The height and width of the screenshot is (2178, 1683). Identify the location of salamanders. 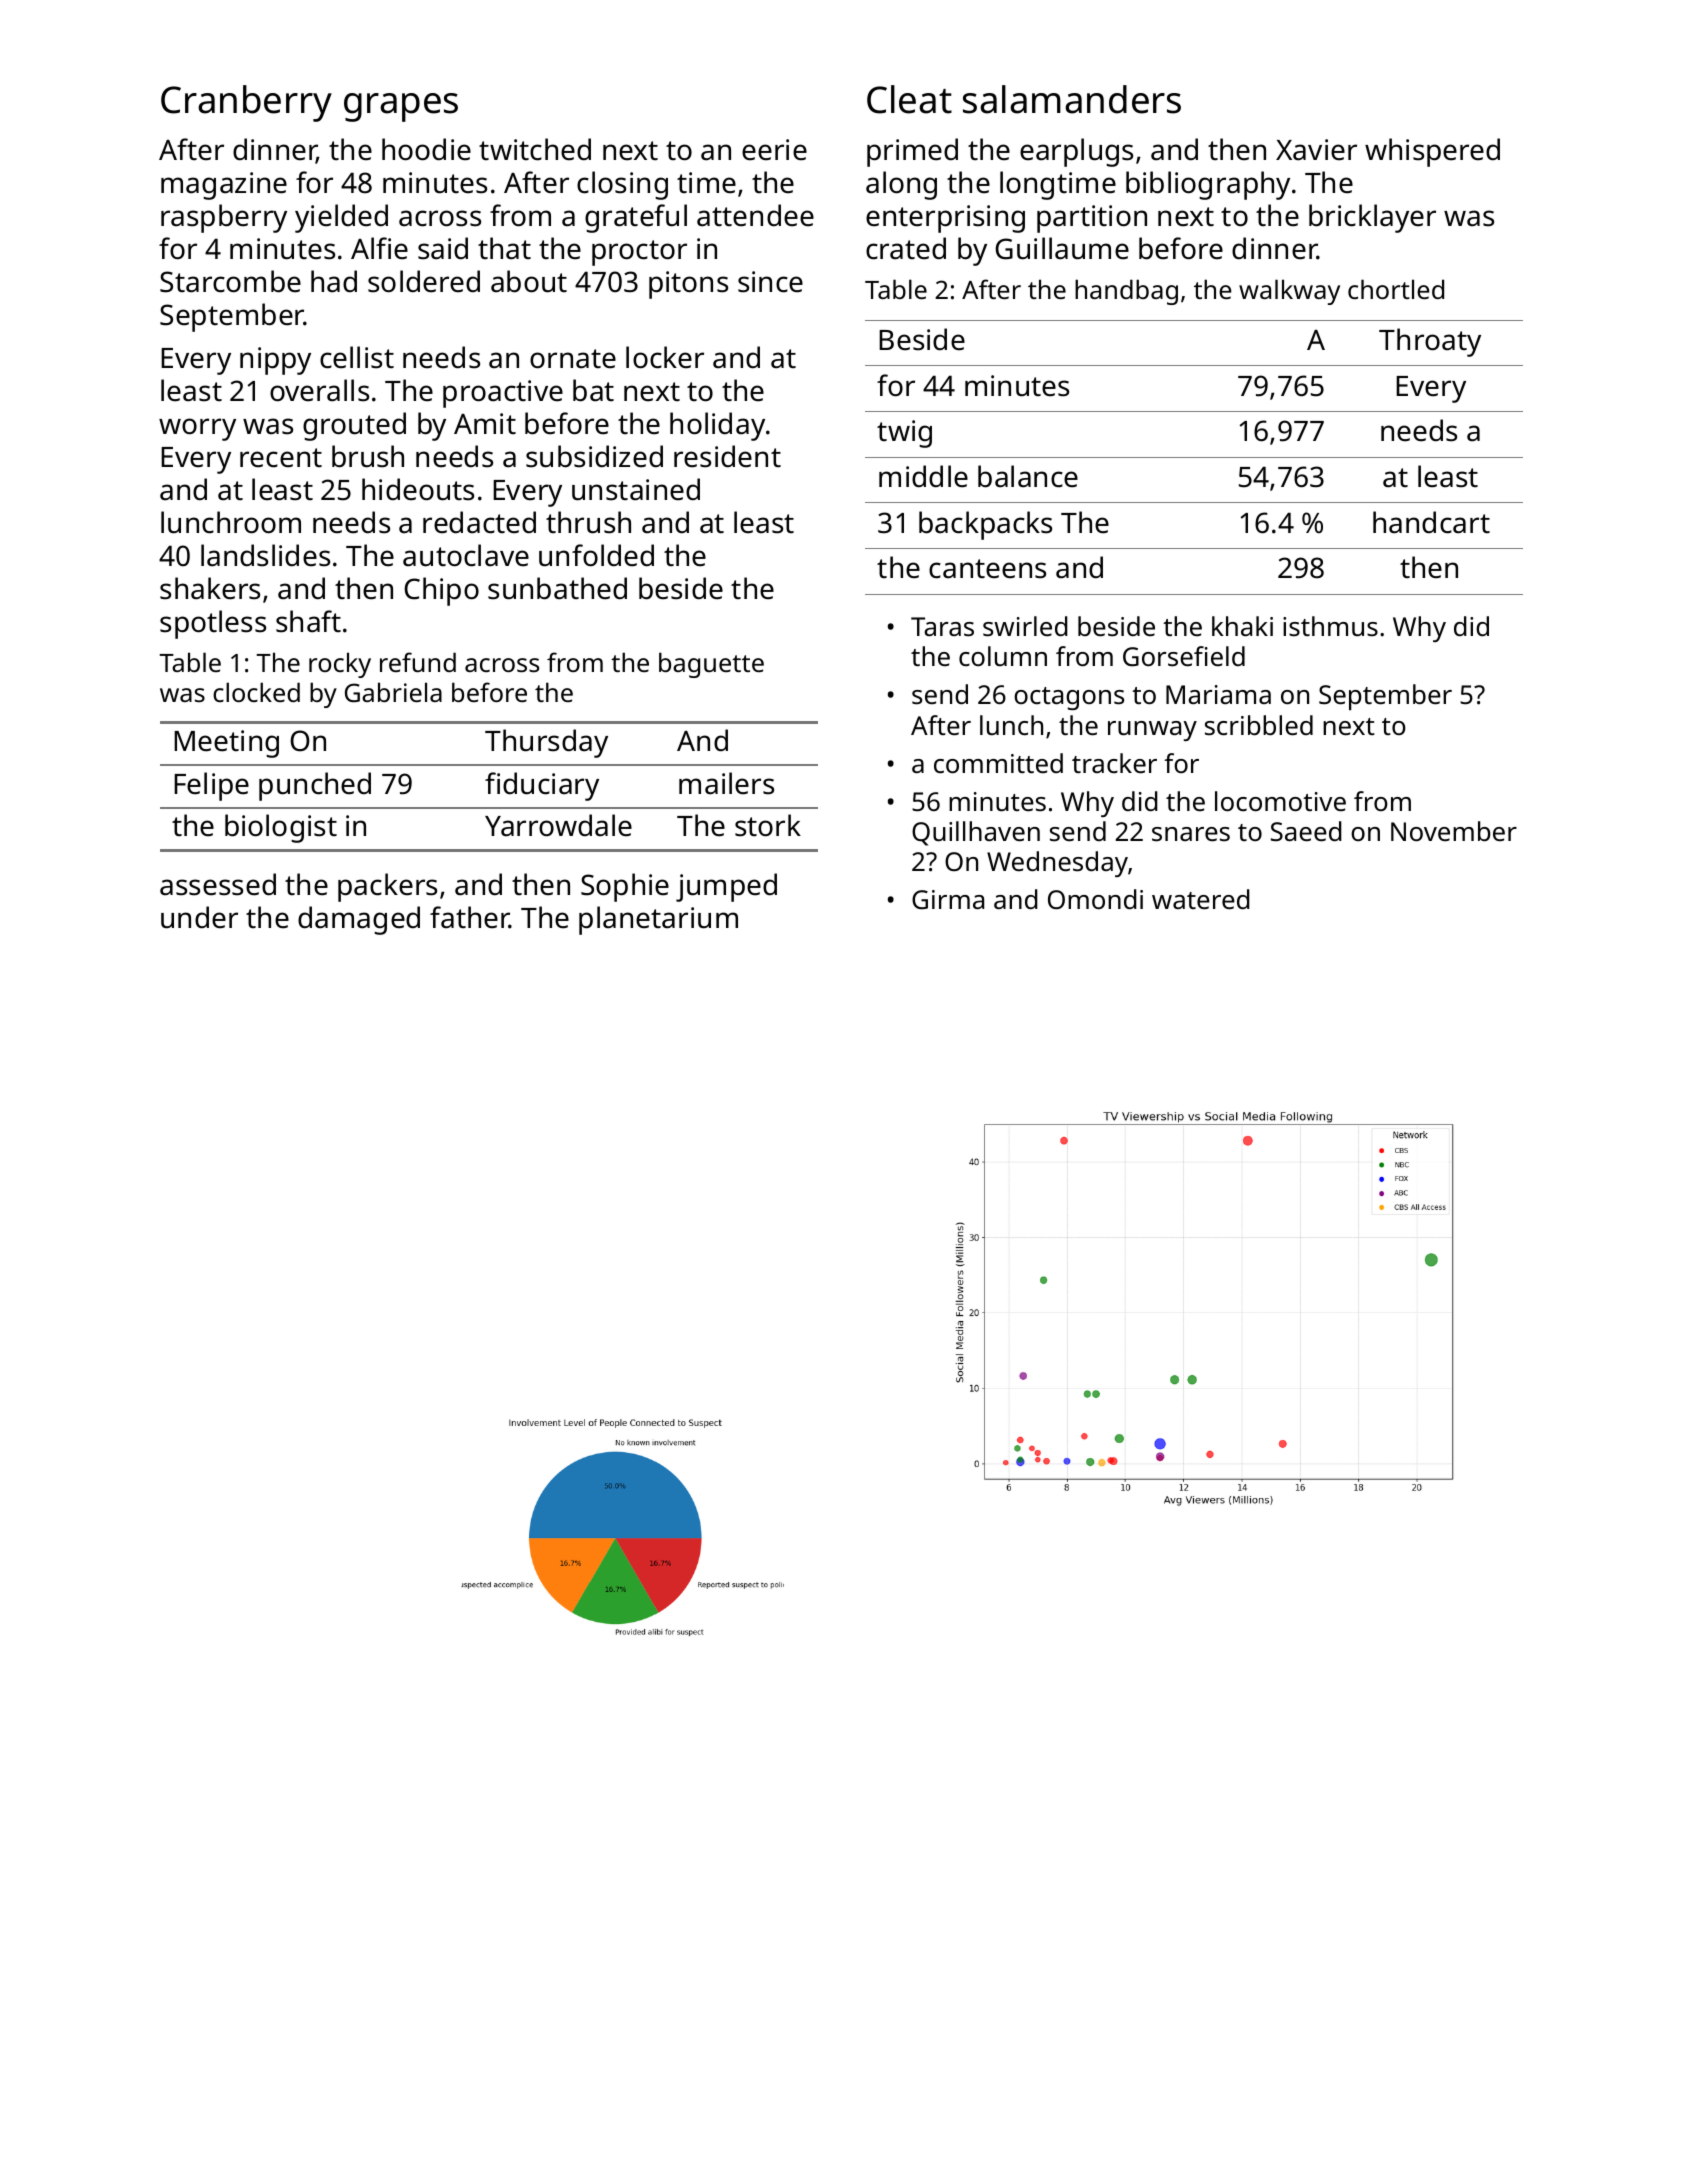
(1072, 99).
